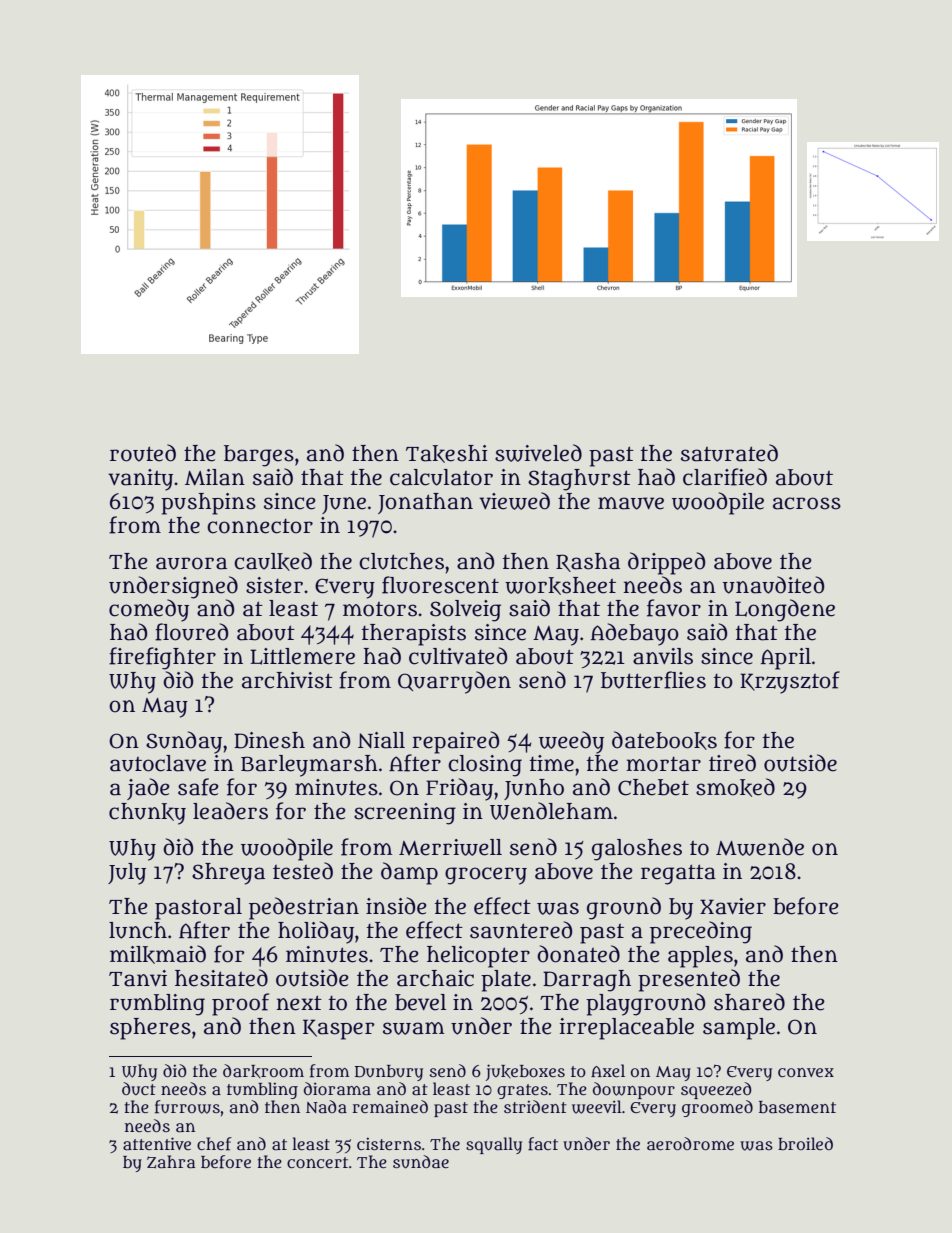 This screenshot has width=952, height=1233. Describe the element at coordinates (690, 1143) in the screenshot. I see `aerodrome` at that location.
